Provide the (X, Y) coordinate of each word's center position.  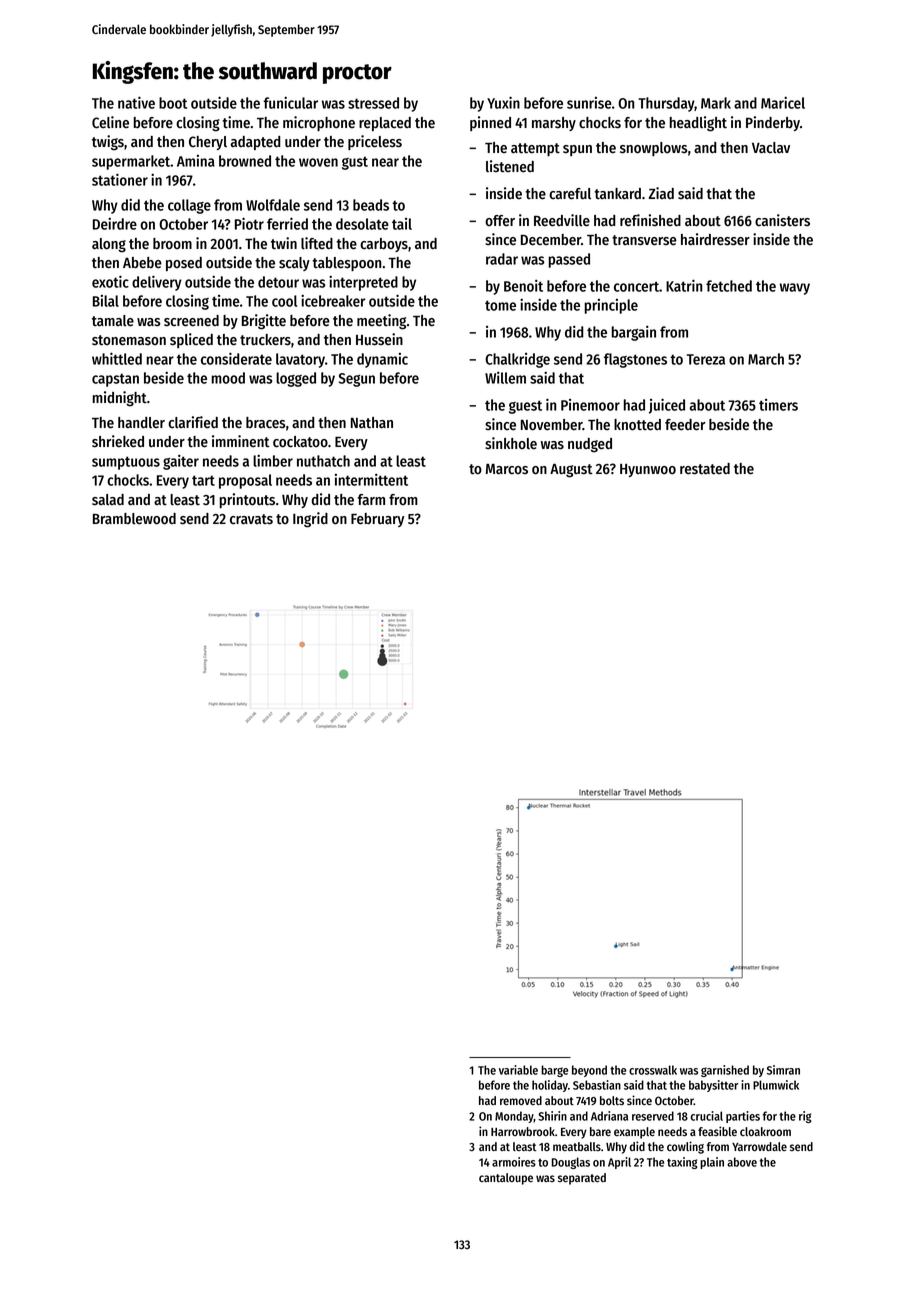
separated (582, 1179)
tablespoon (346, 264)
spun (577, 150)
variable (518, 1070)
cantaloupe (506, 1179)
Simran (783, 1070)
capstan (115, 380)
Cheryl (208, 143)
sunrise (589, 103)
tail (402, 224)
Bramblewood (134, 519)
